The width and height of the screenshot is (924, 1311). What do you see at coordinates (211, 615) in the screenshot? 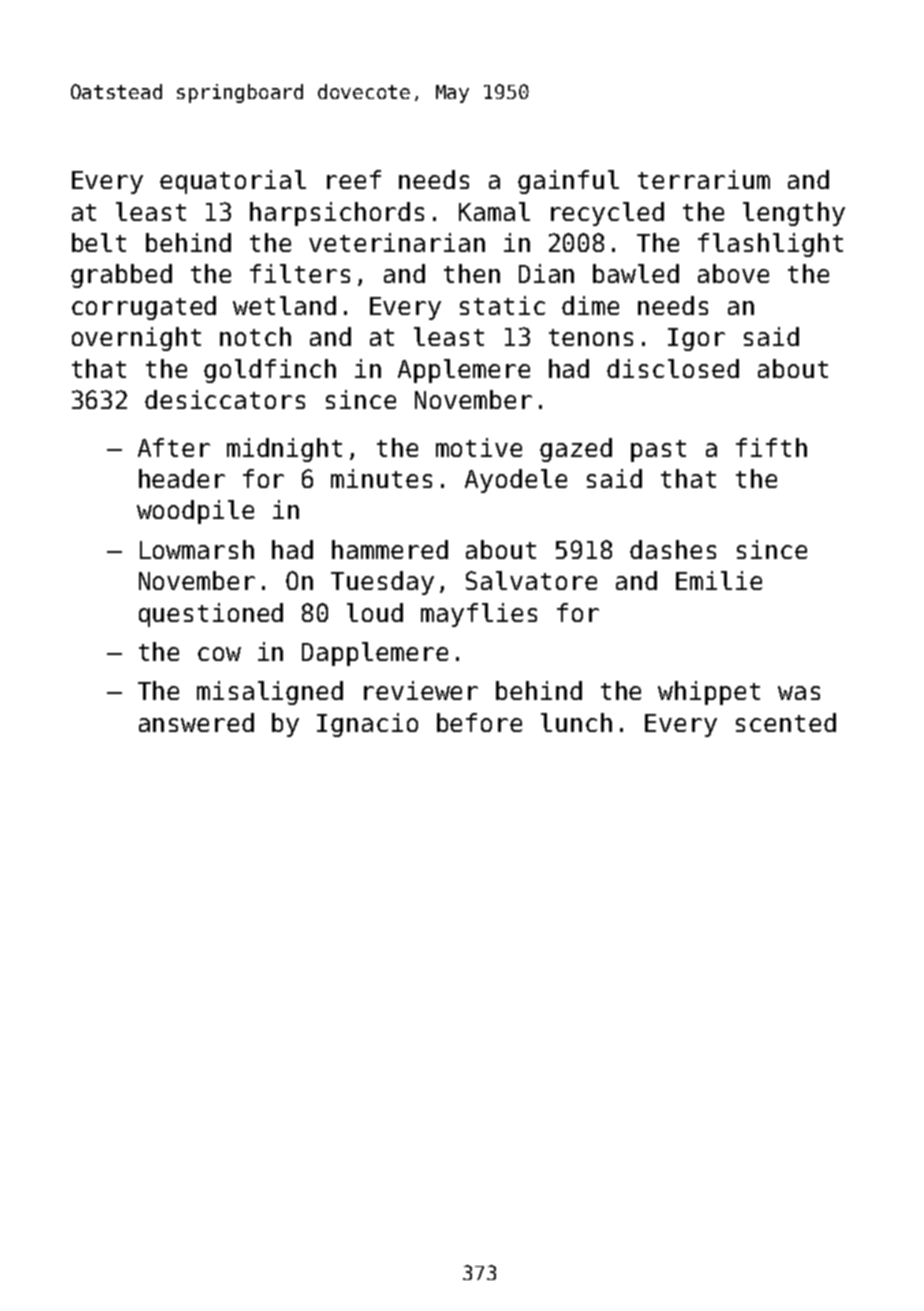
I see `questioned` at bounding box center [211, 615].
